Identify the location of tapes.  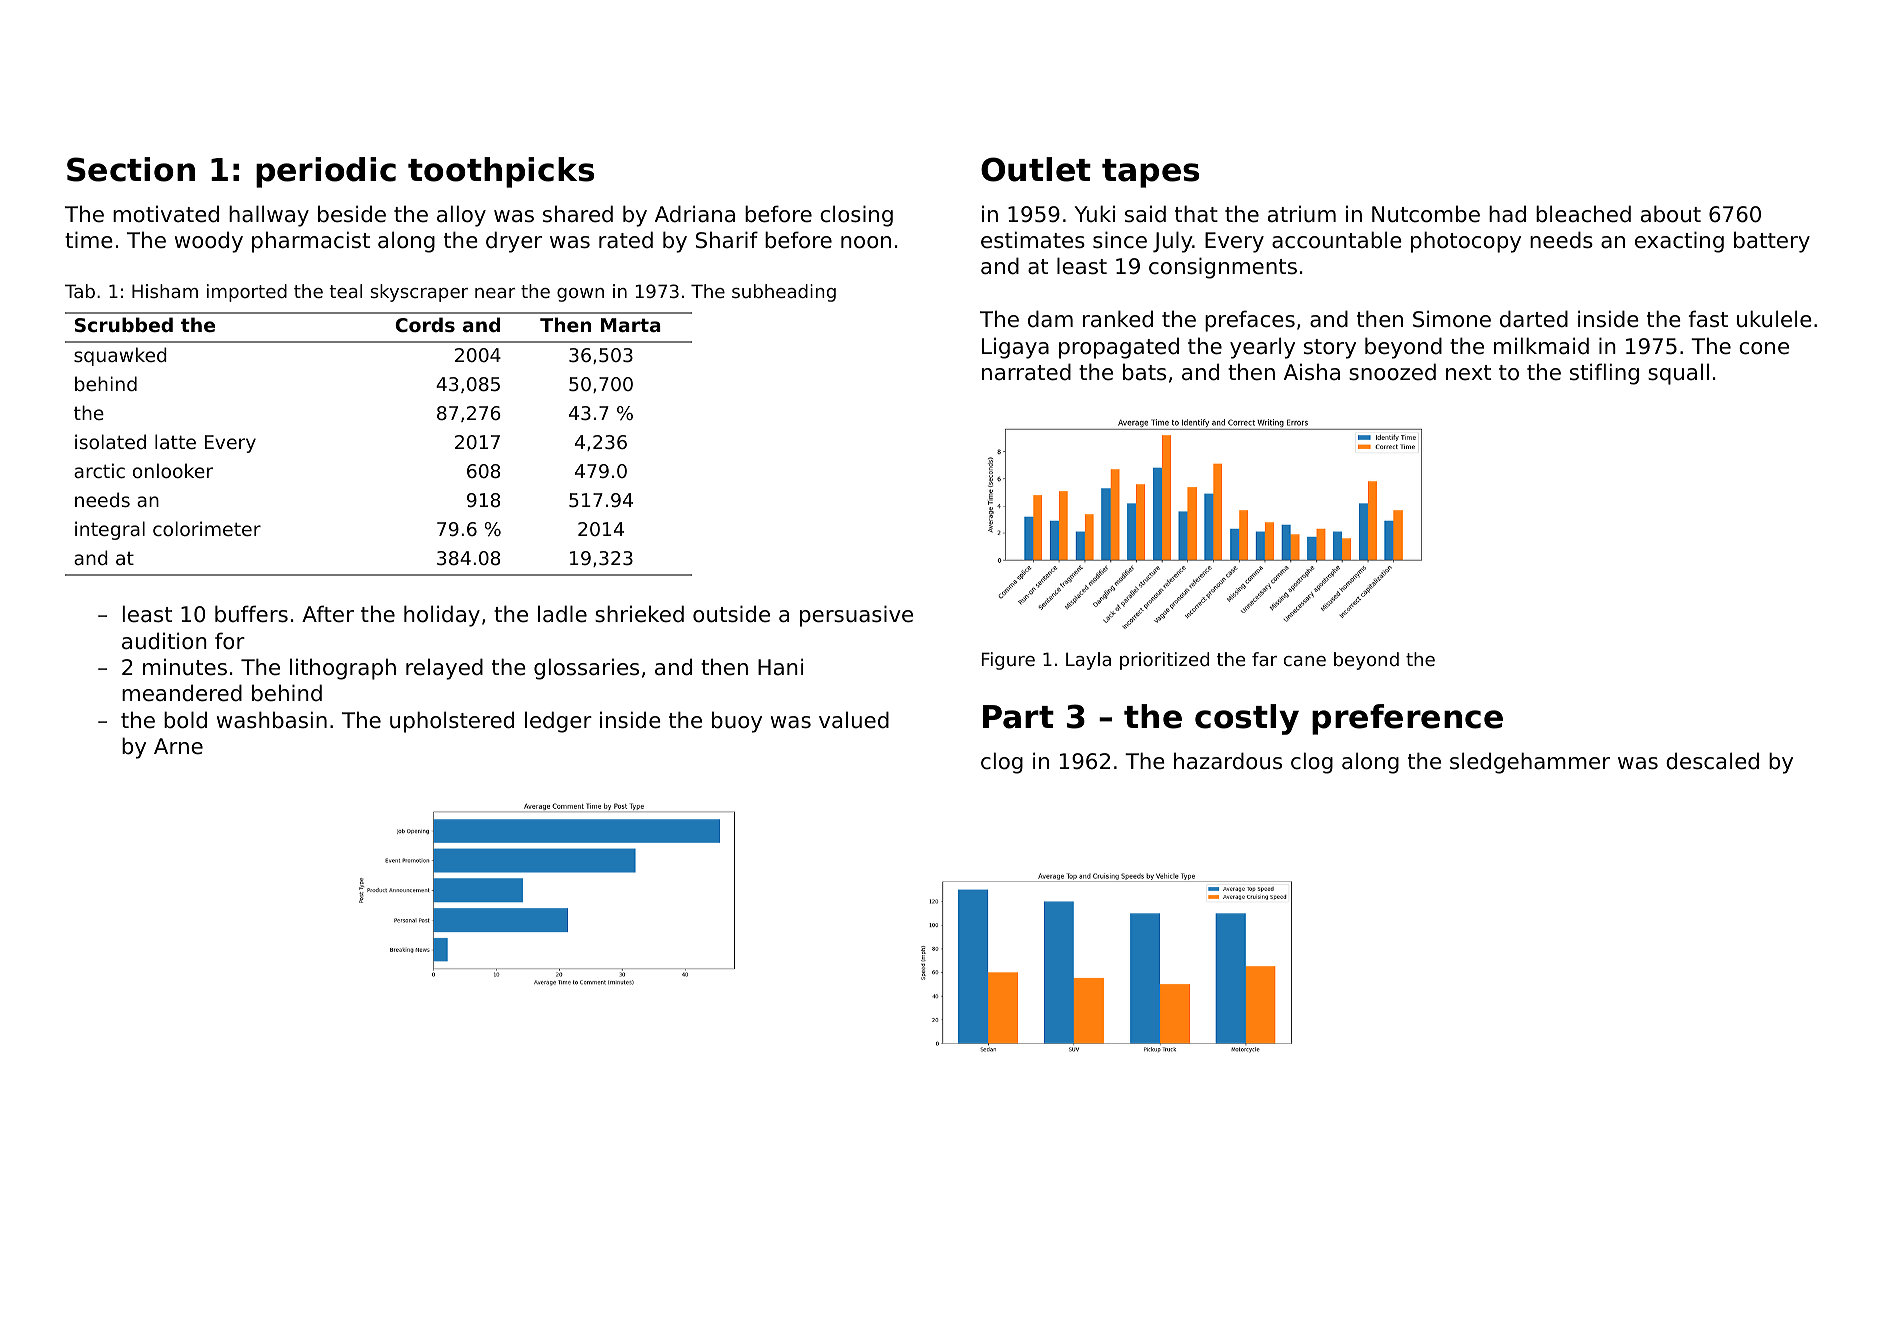
(1150, 173).
